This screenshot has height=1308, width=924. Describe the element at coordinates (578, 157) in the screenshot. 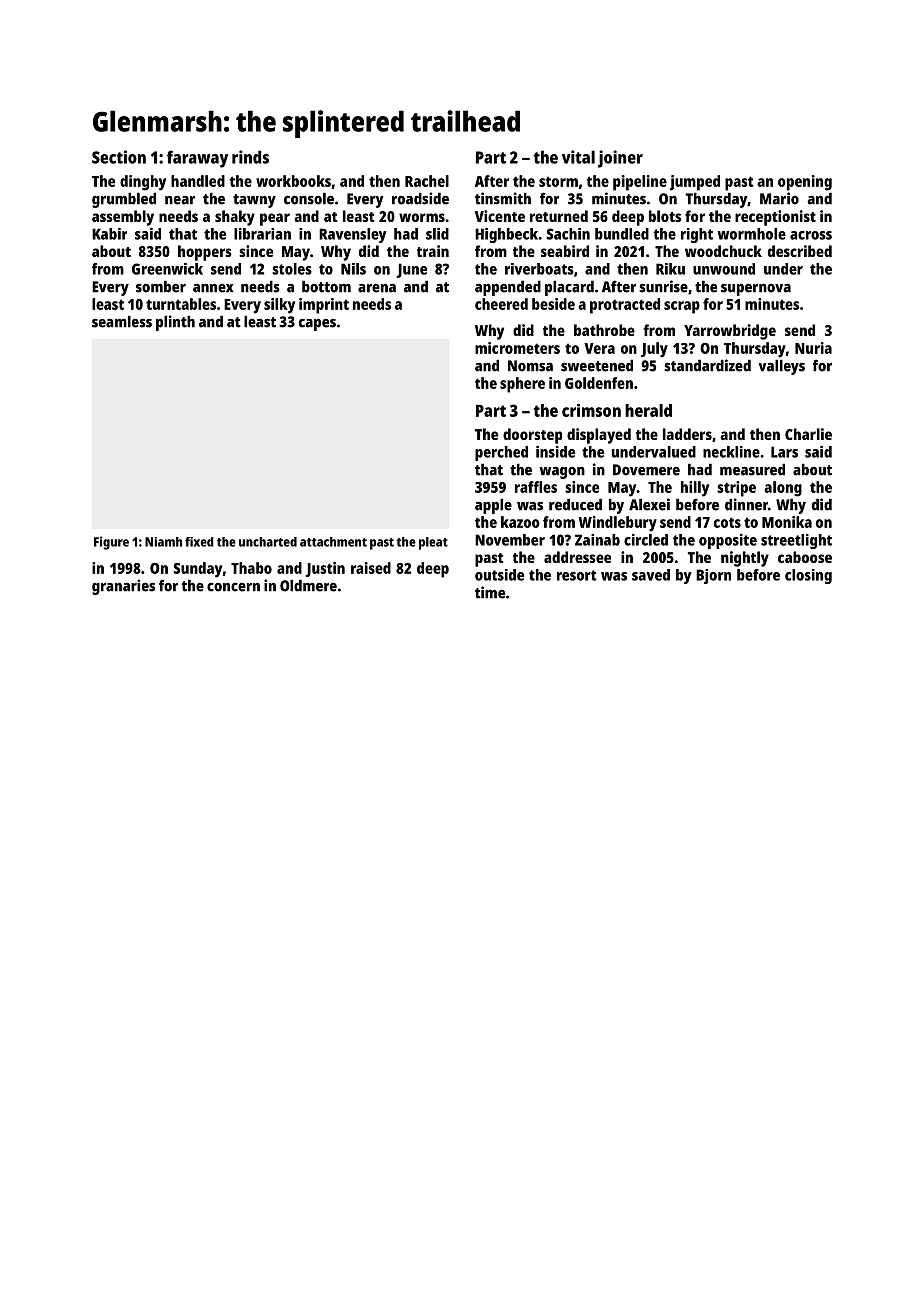

I see `vital` at that location.
